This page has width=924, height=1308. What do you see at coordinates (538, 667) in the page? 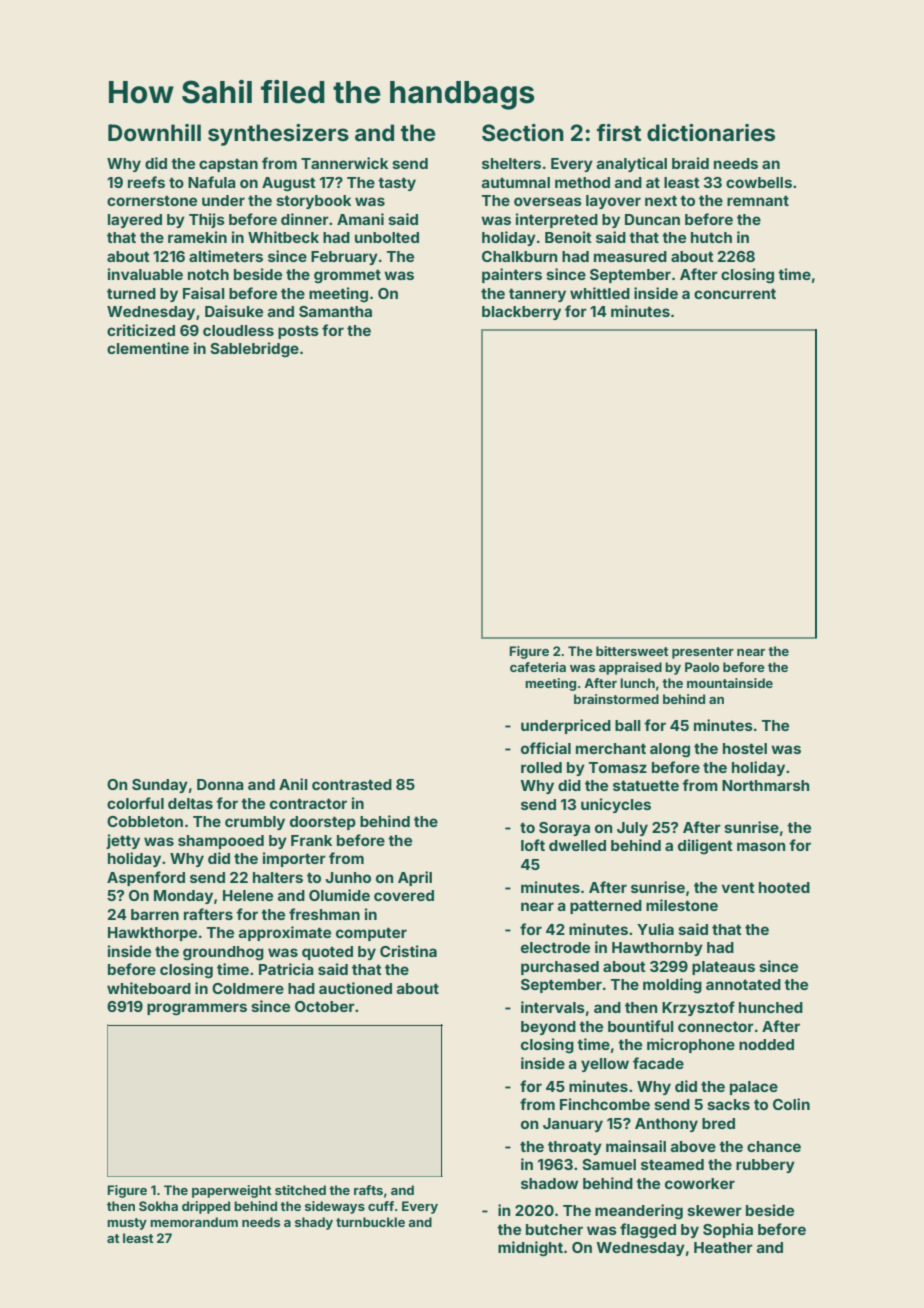
I see `cafeteria` at bounding box center [538, 667].
